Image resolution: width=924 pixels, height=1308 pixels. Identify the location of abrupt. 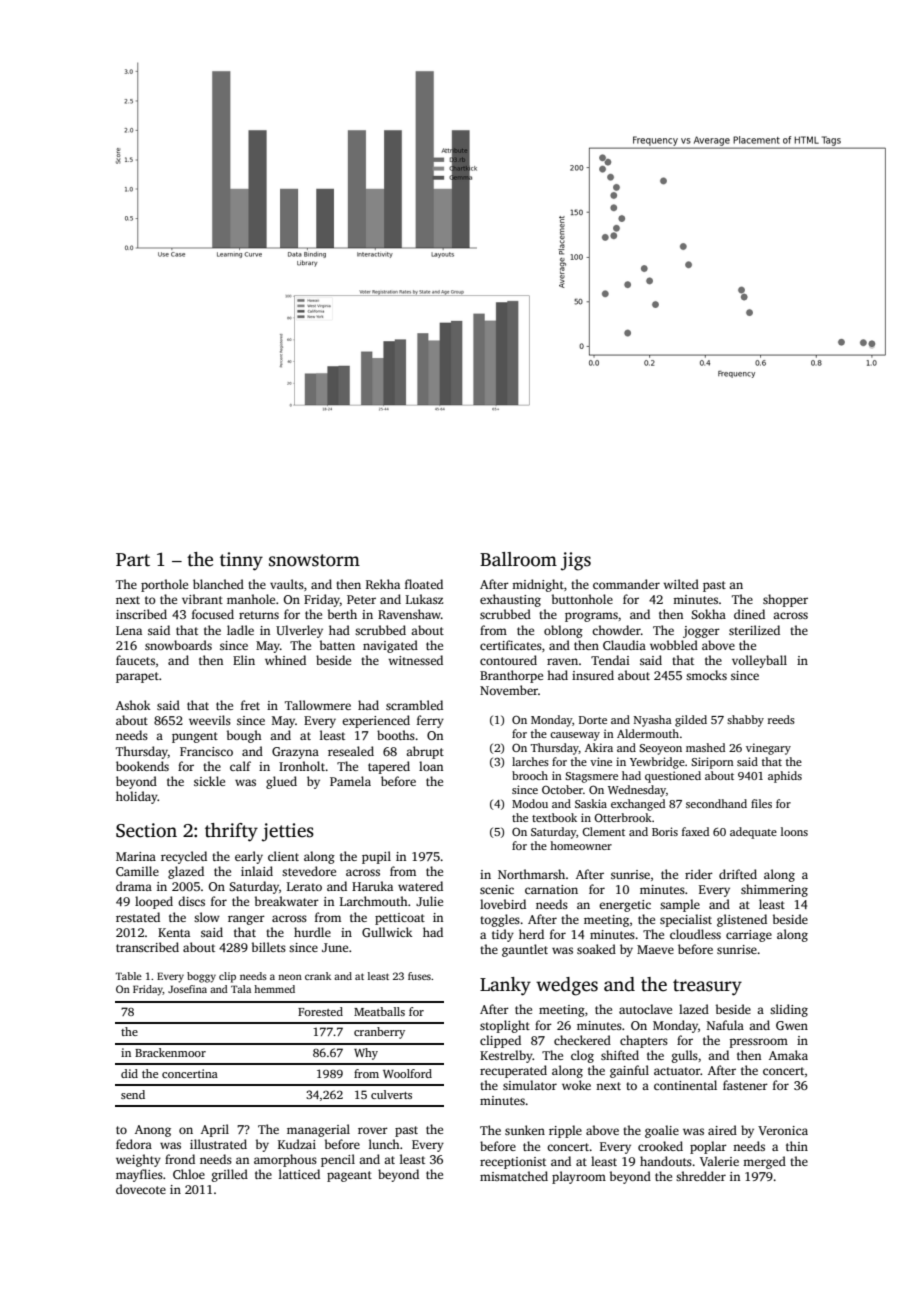
(425, 752).
